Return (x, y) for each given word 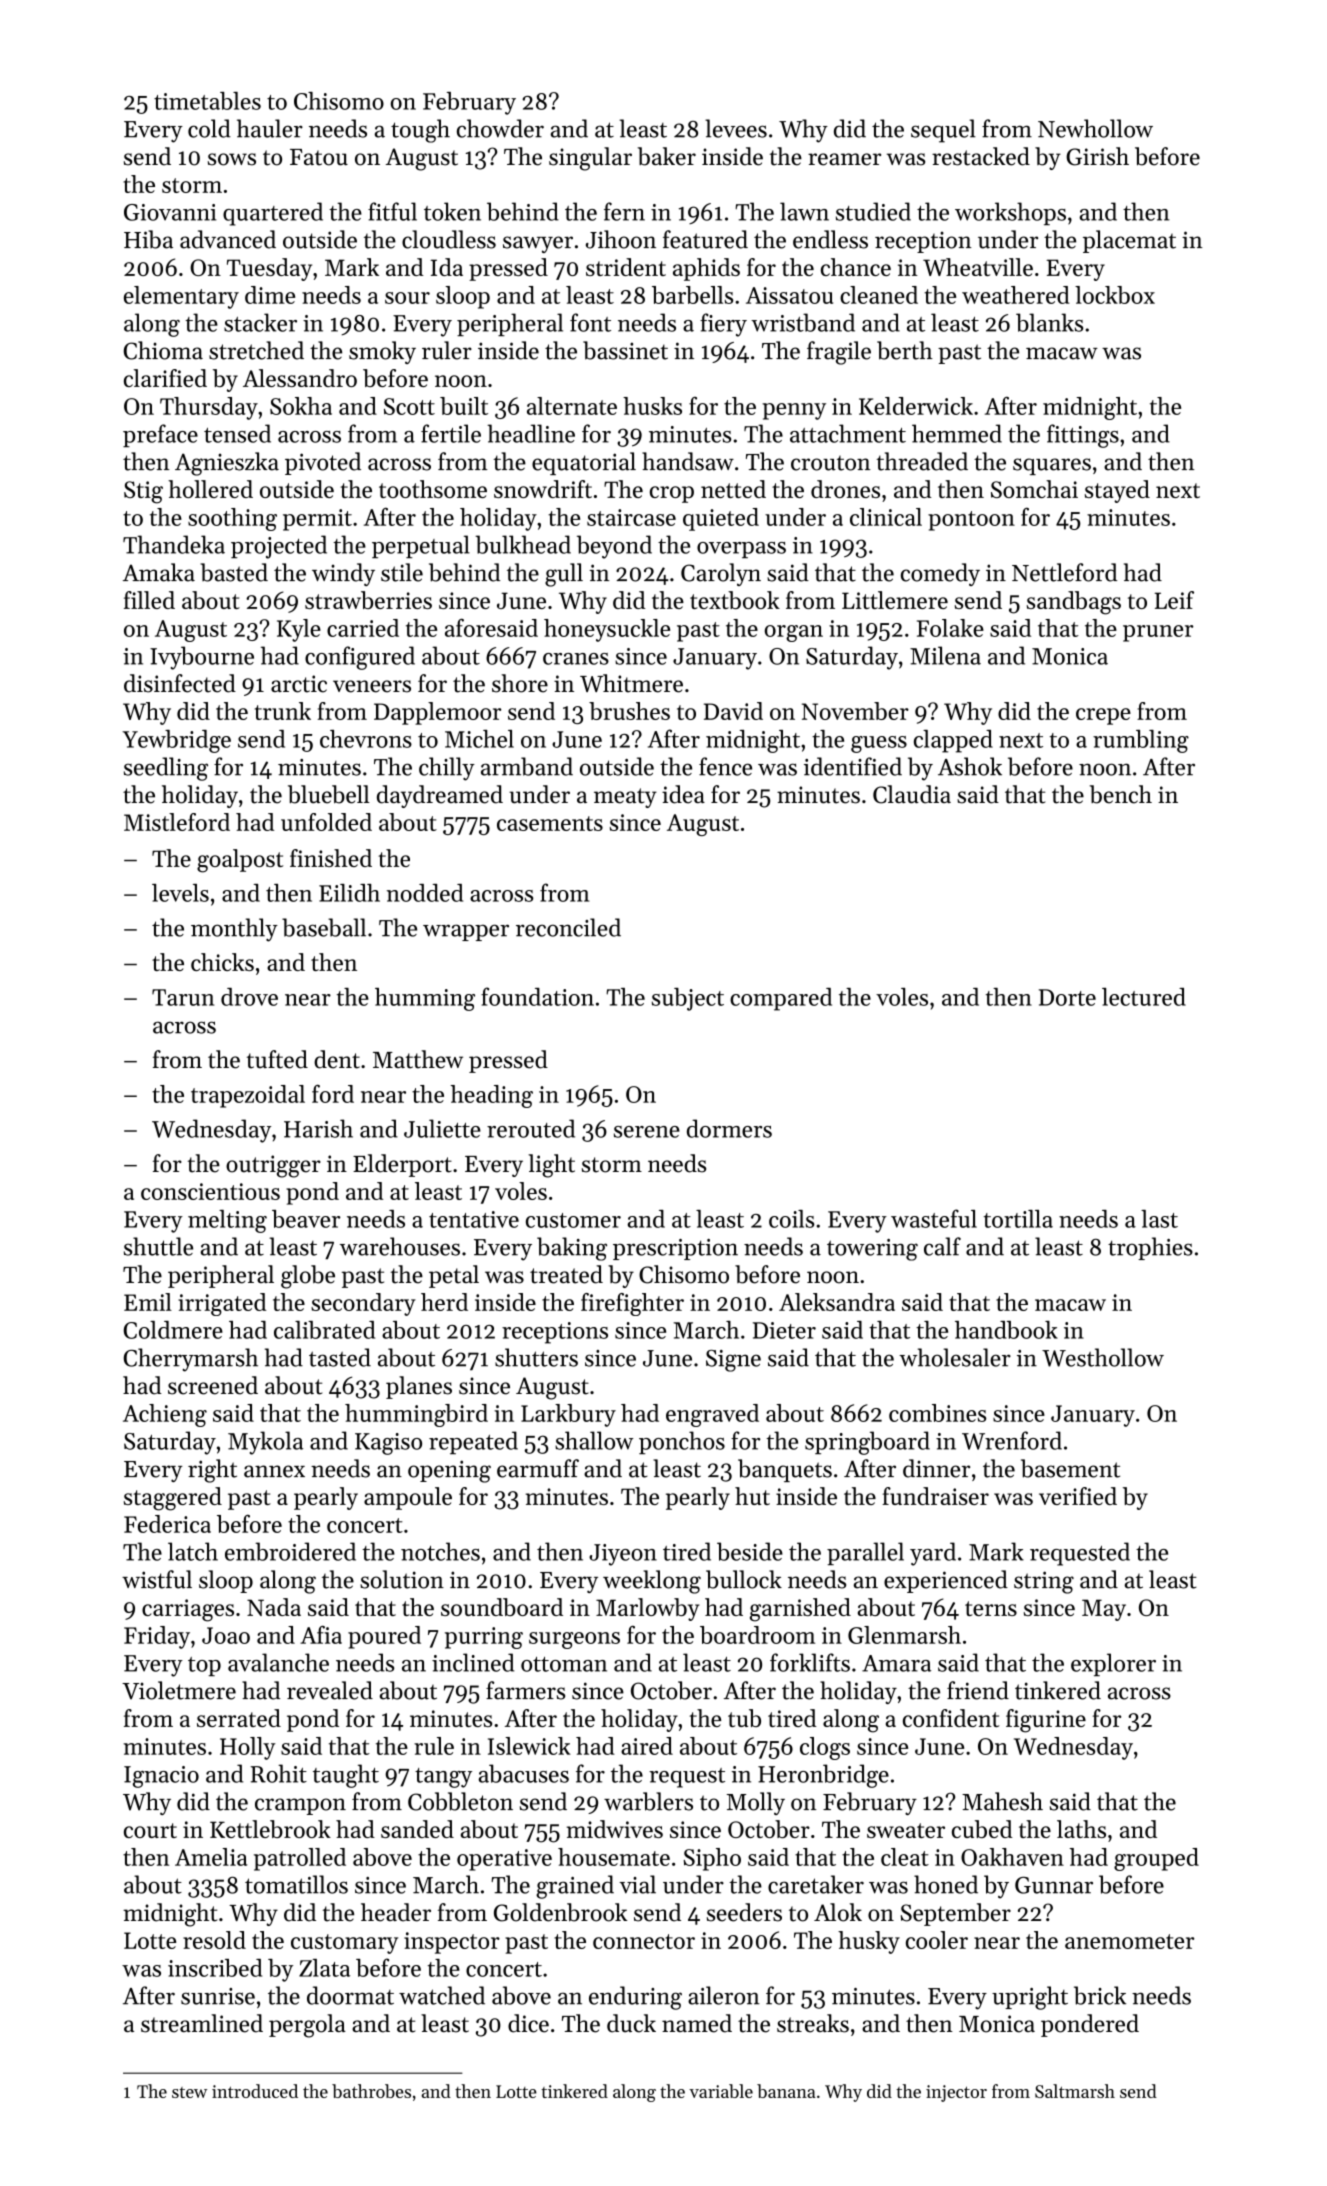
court (150, 1830)
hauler (270, 128)
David (733, 711)
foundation (537, 996)
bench (1121, 794)
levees (736, 128)
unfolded (326, 822)
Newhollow (1095, 128)
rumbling (1141, 741)
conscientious (210, 1191)
